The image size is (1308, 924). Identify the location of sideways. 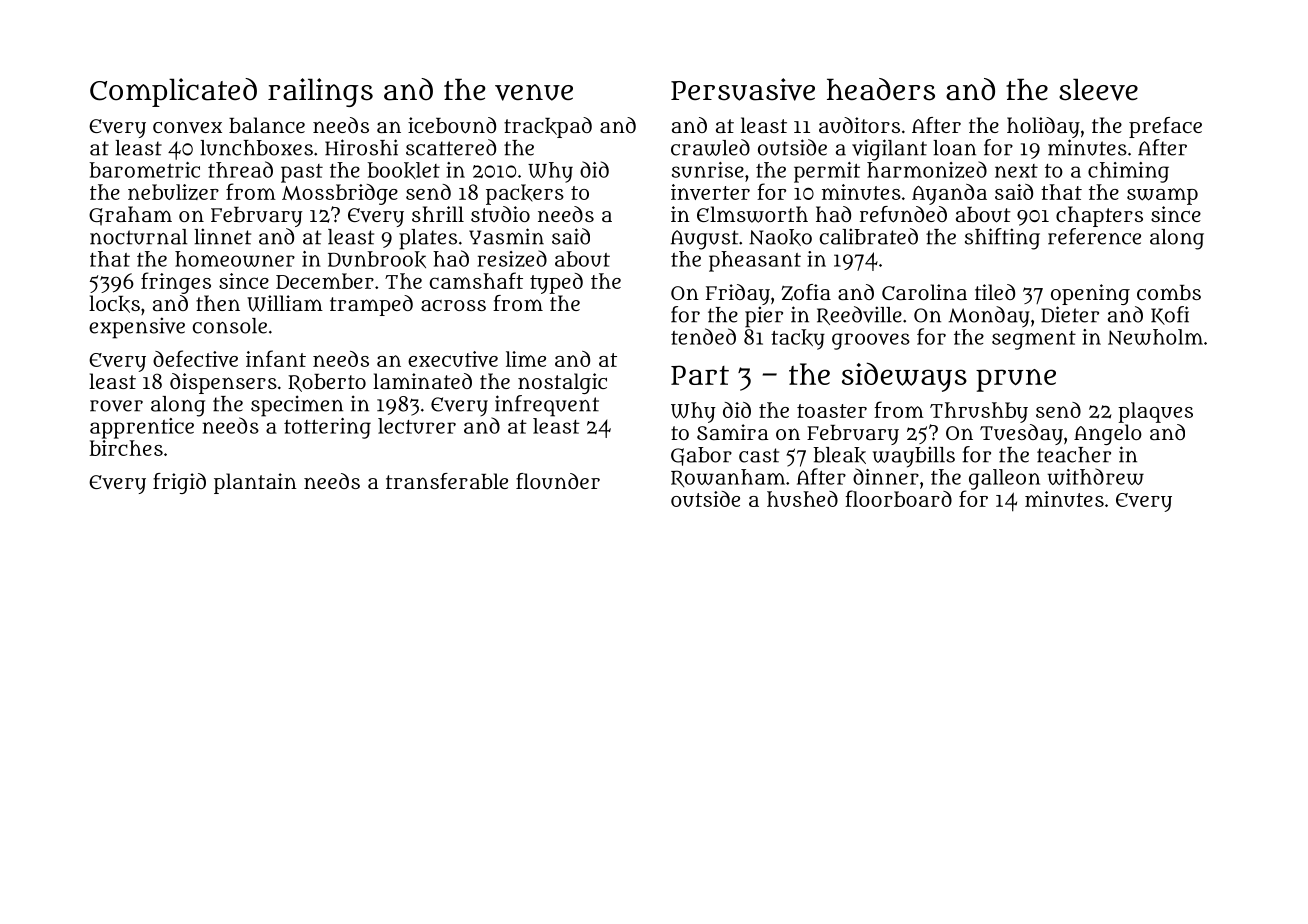
(904, 377).
